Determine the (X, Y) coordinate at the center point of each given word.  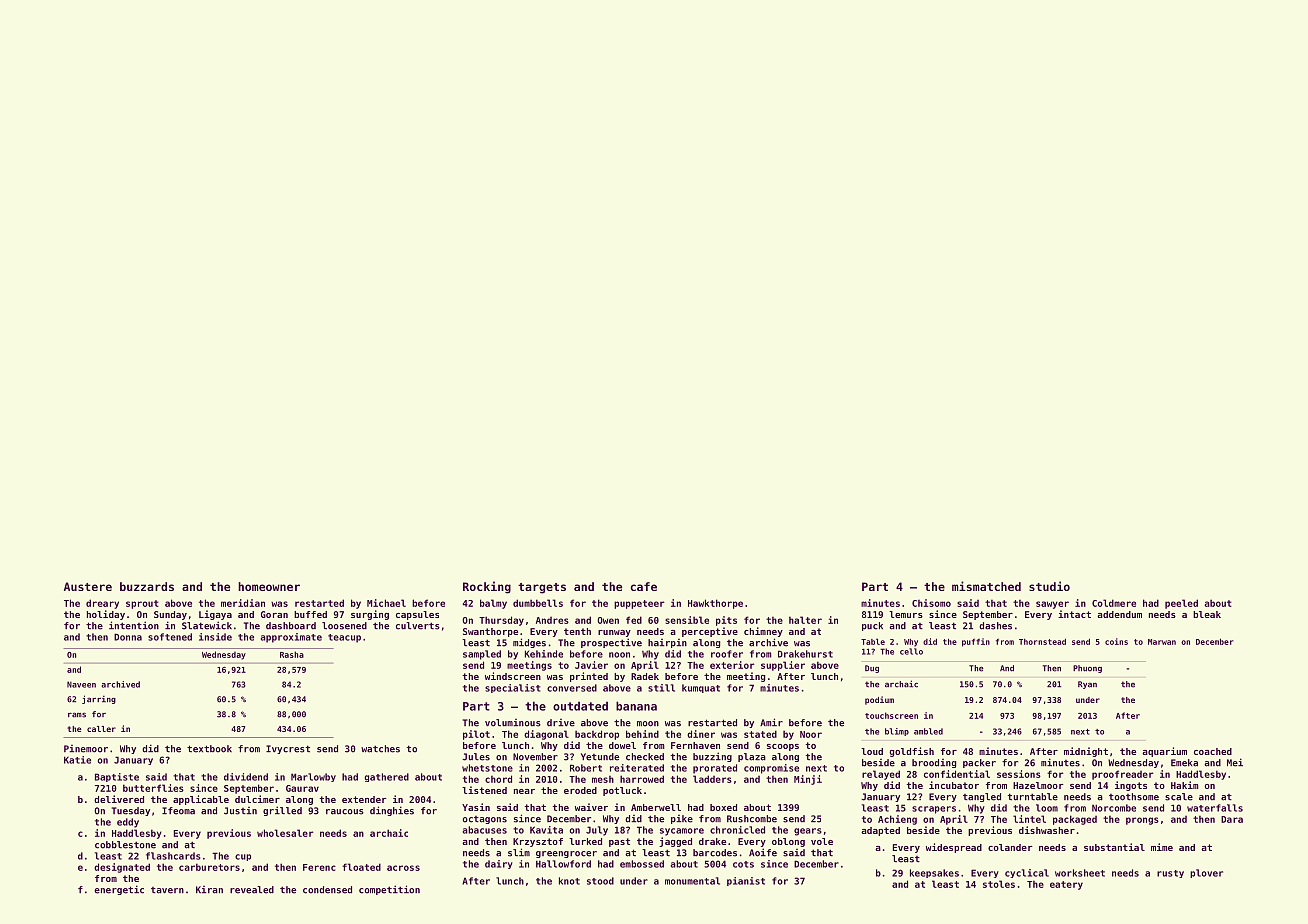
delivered (119, 799)
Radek (645, 676)
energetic (119, 890)
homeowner (269, 586)
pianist (746, 881)
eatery (1066, 885)
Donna (128, 637)
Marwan (1162, 642)
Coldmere (1114, 603)
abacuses (485, 830)
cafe (644, 586)
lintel (1029, 819)
